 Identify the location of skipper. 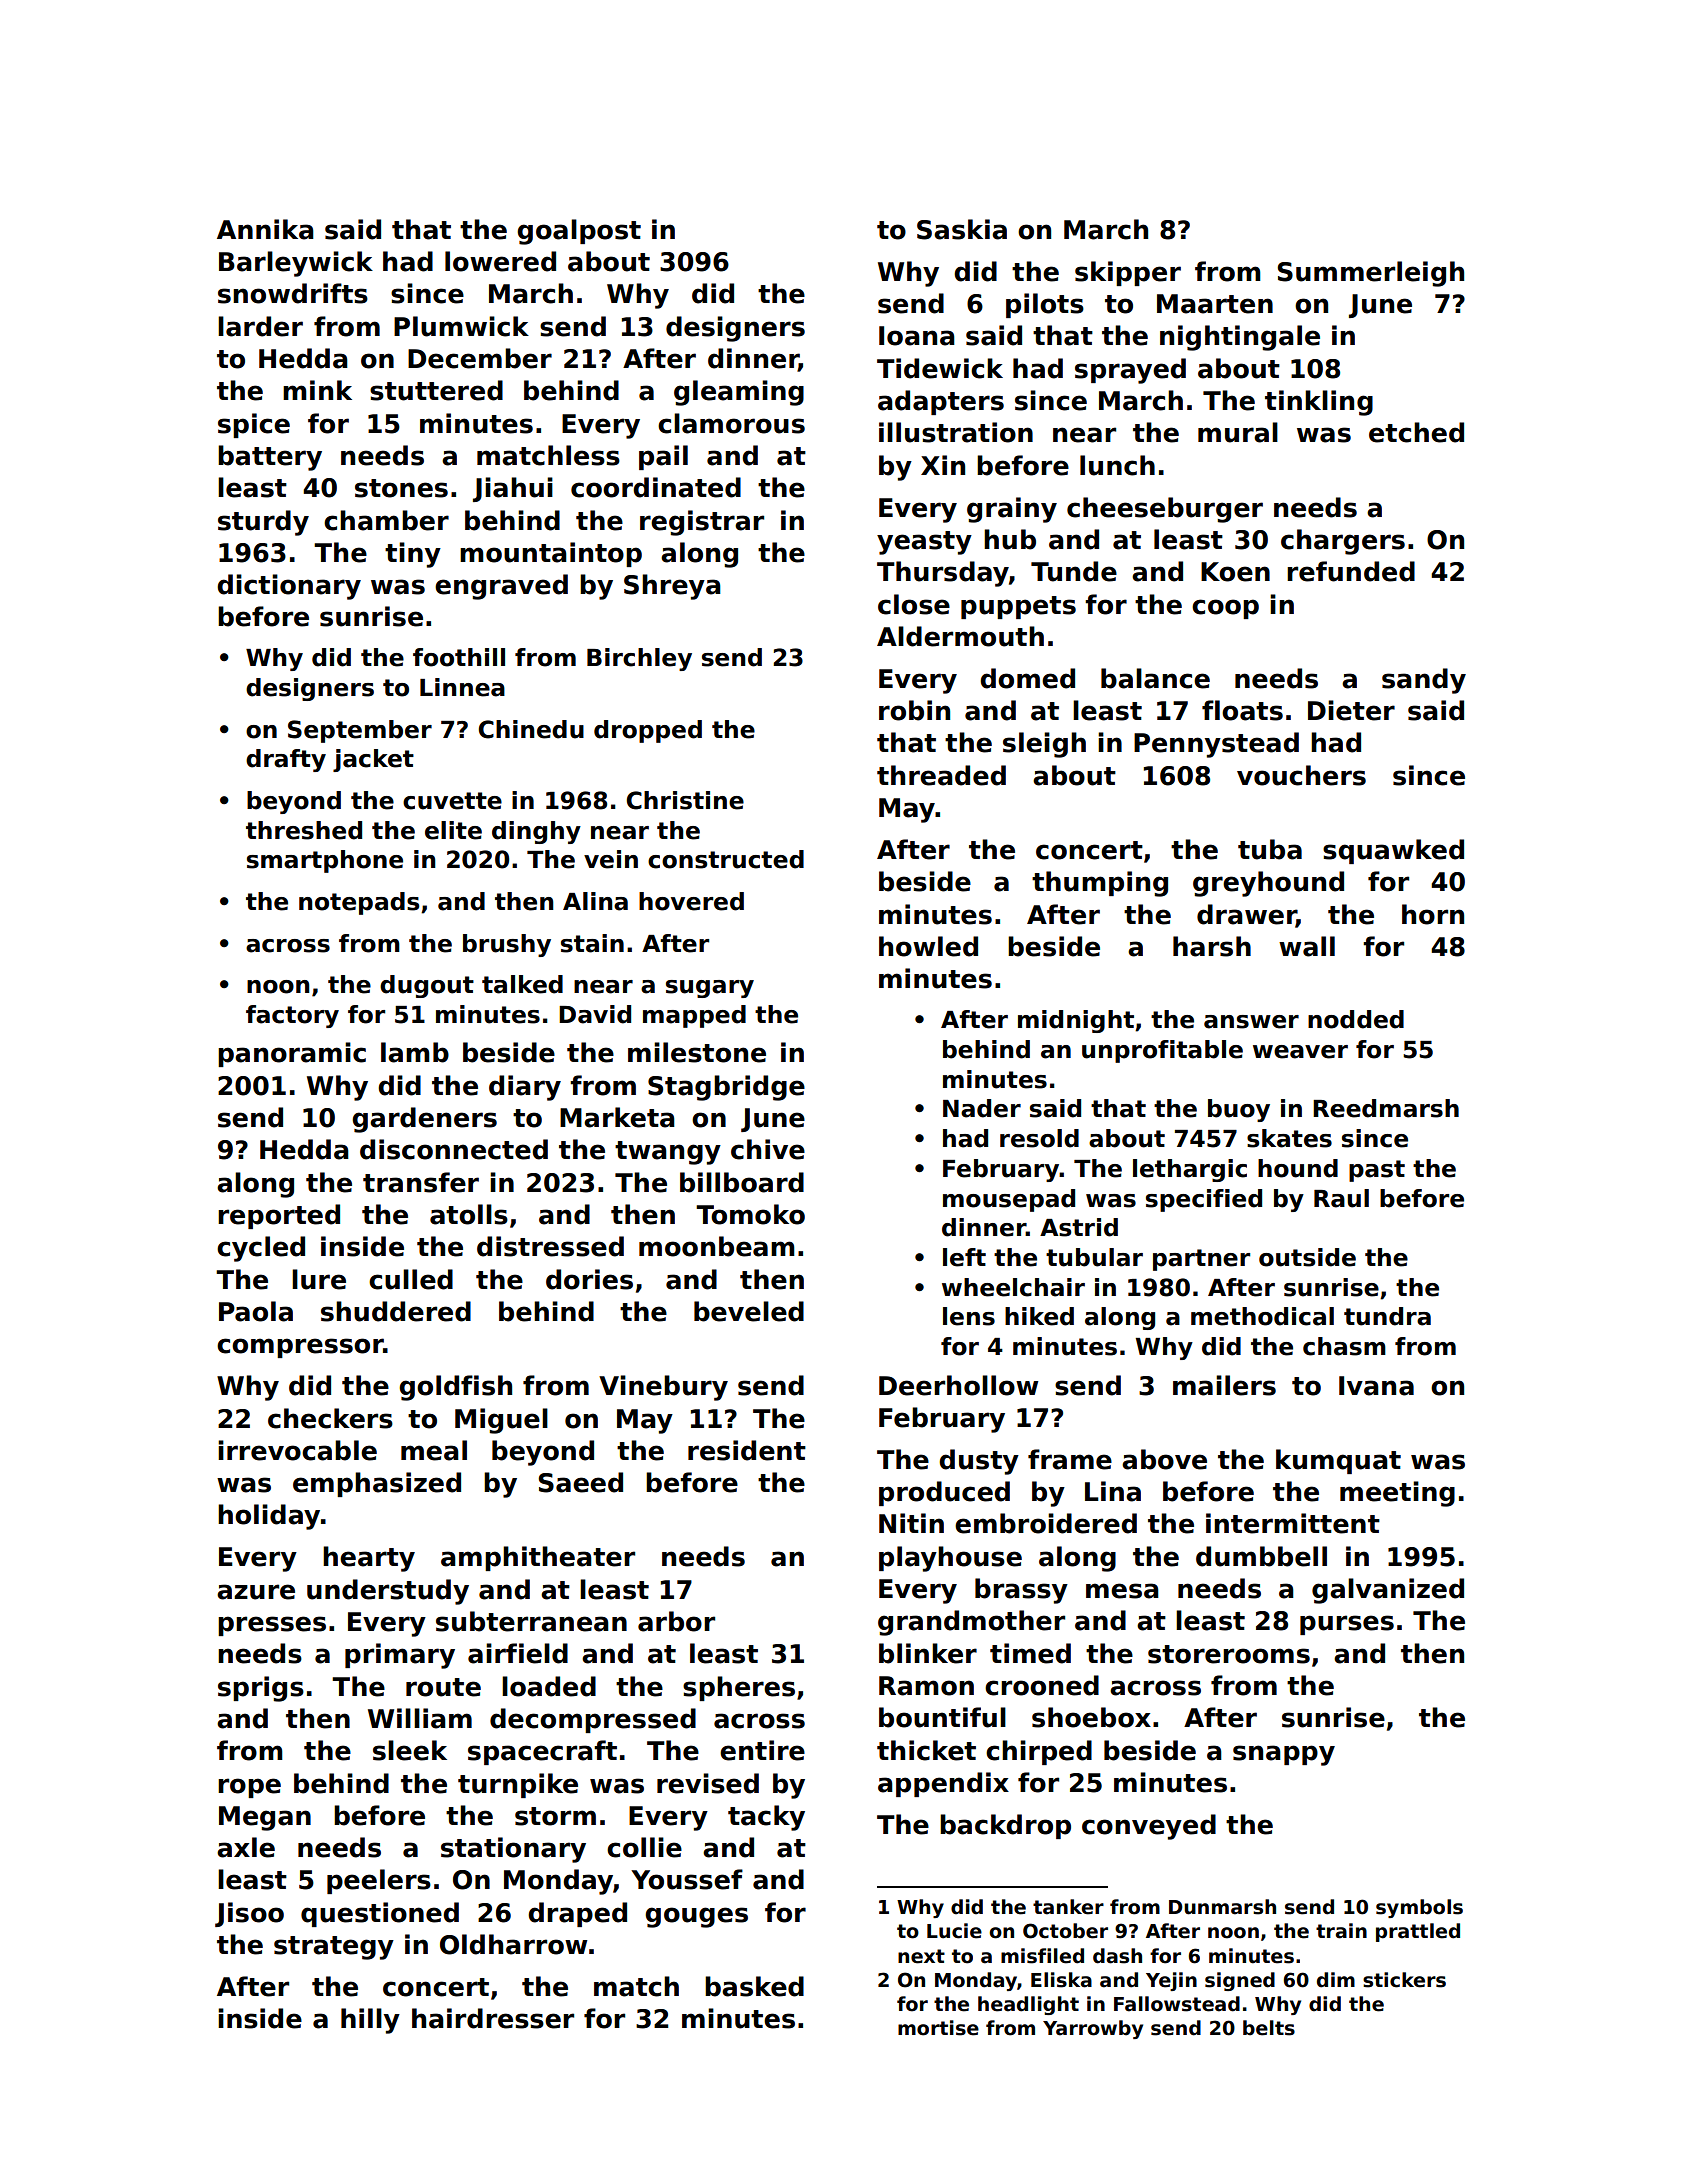
(1128, 273).
